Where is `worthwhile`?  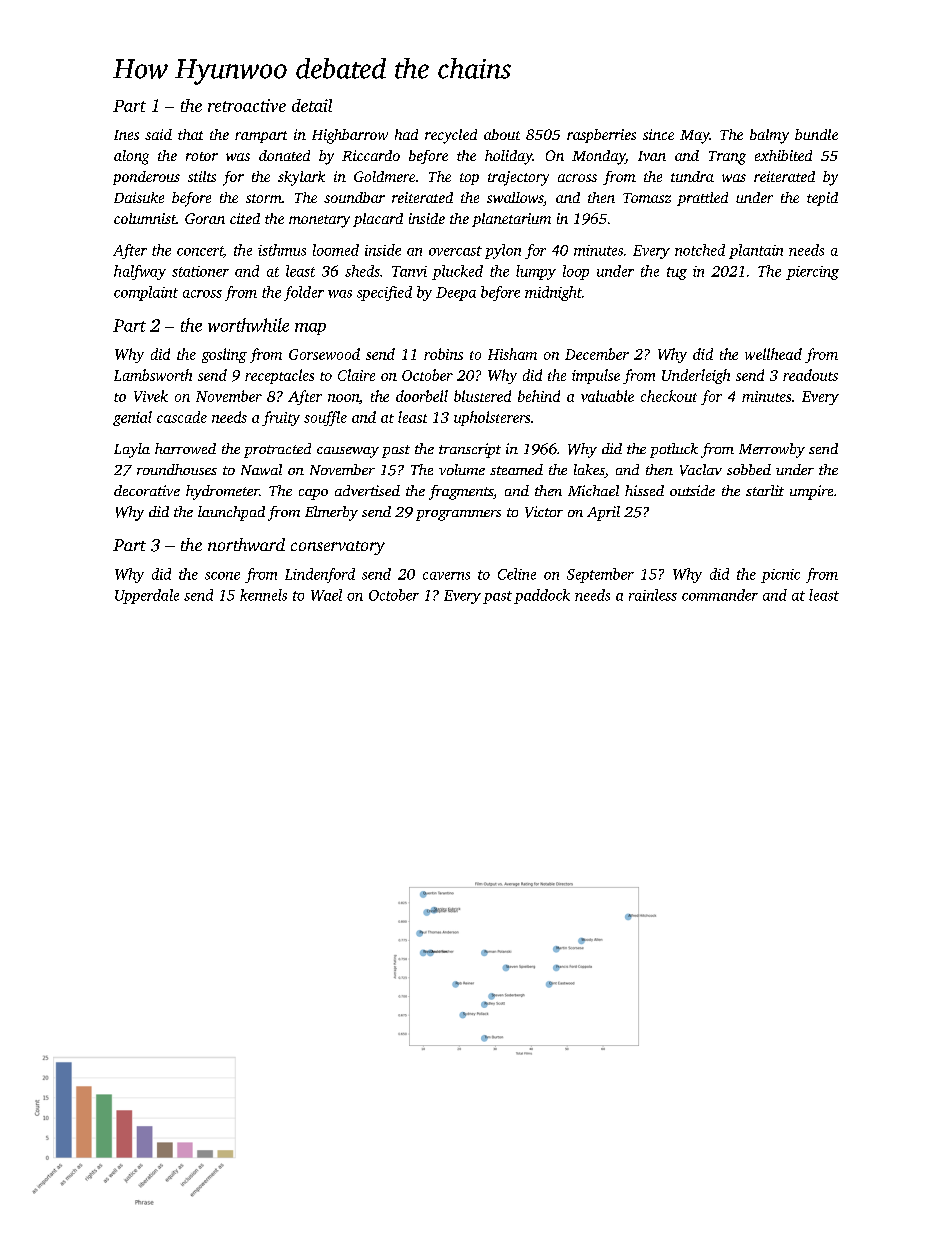
worthwhile is located at coordinates (248, 325).
